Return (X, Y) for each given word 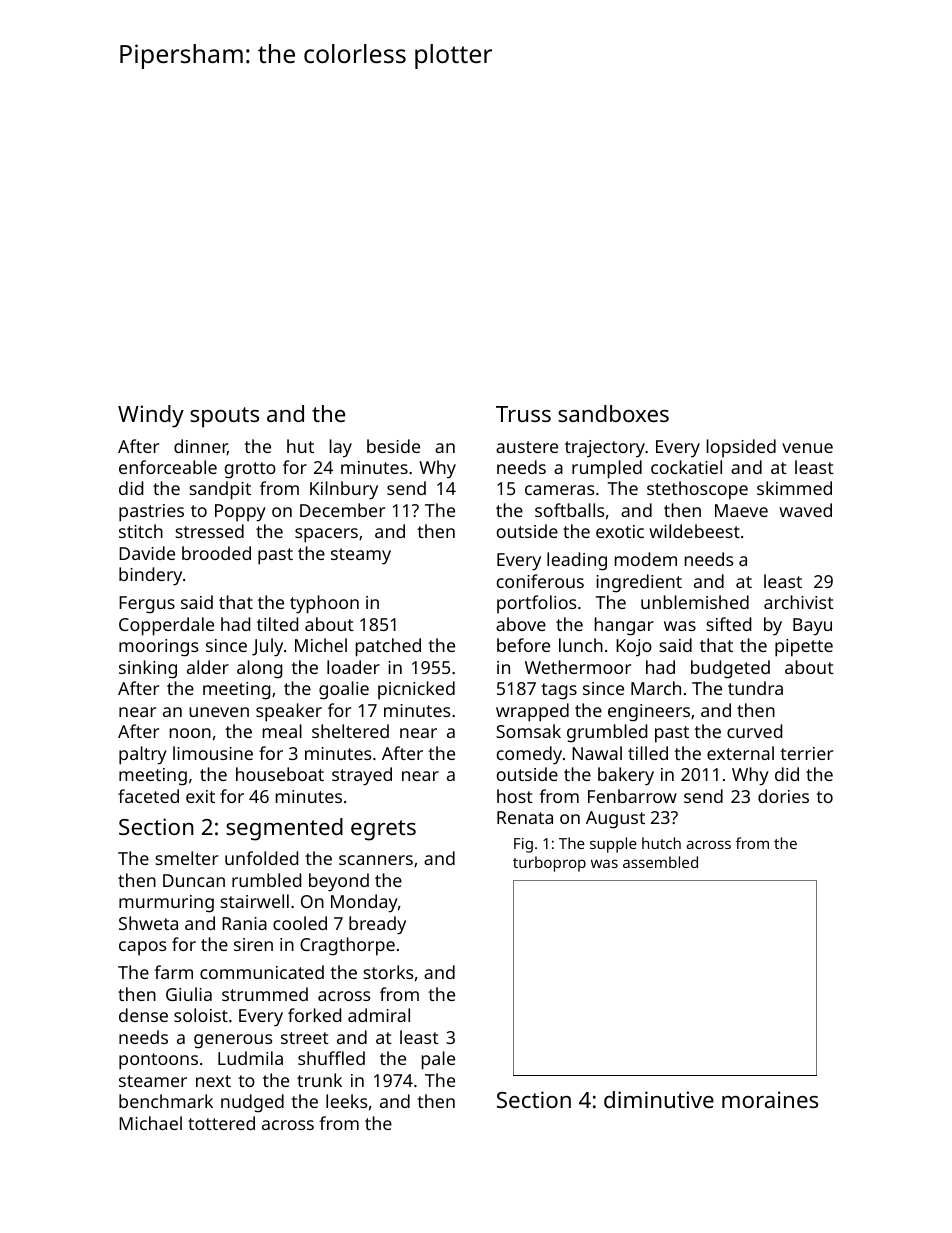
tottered (221, 1123)
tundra (755, 688)
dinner (201, 447)
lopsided (741, 448)
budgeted (730, 669)
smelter (186, 858)
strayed (362, 776)
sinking (148, 669)
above (521, 624)
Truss (523, 414)
